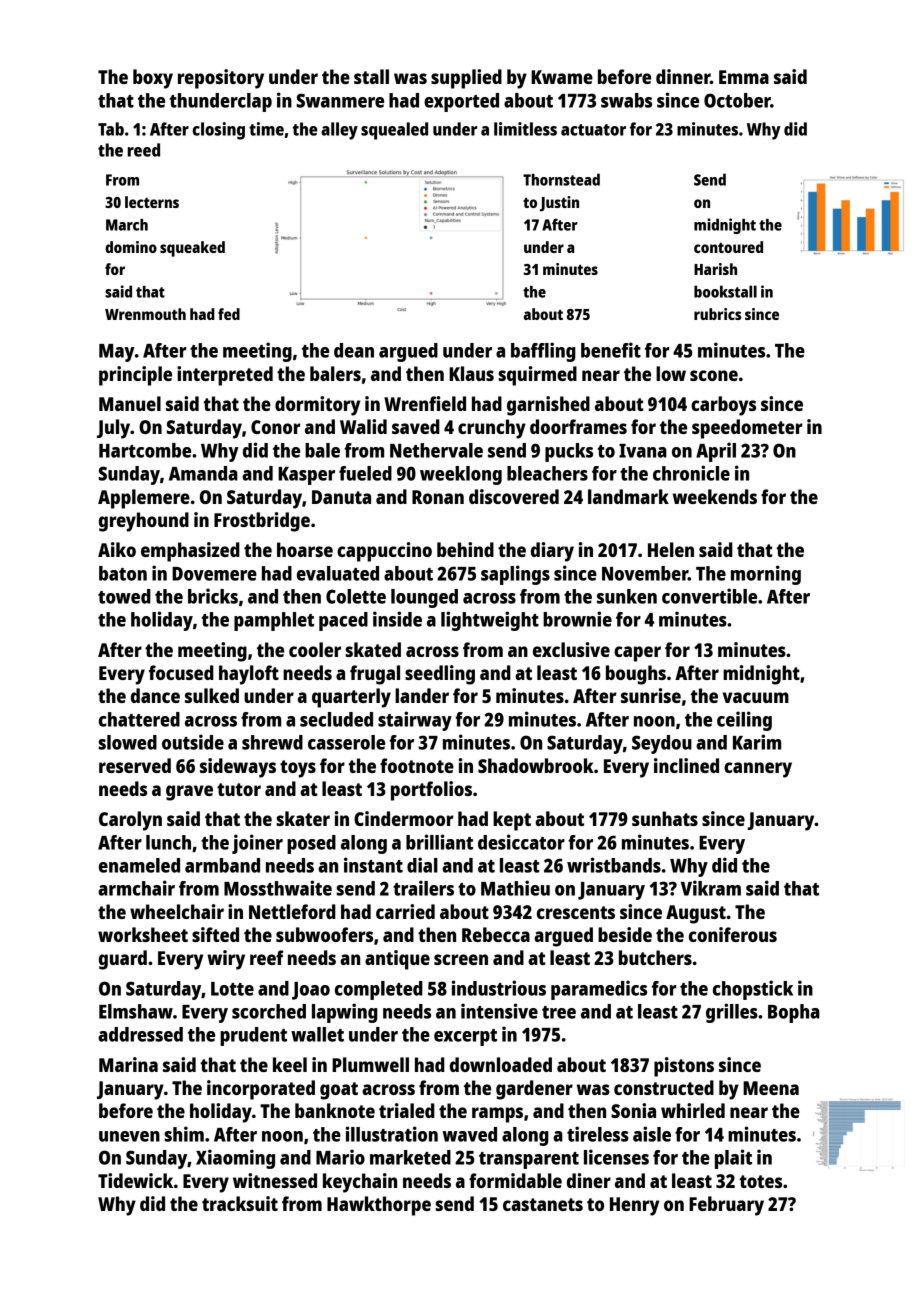 The height and width of the document is (1314, 924). What do you see at coordinates (407, 1110) in the document?
I see `trialed` at bounding box center [407, 1110].
